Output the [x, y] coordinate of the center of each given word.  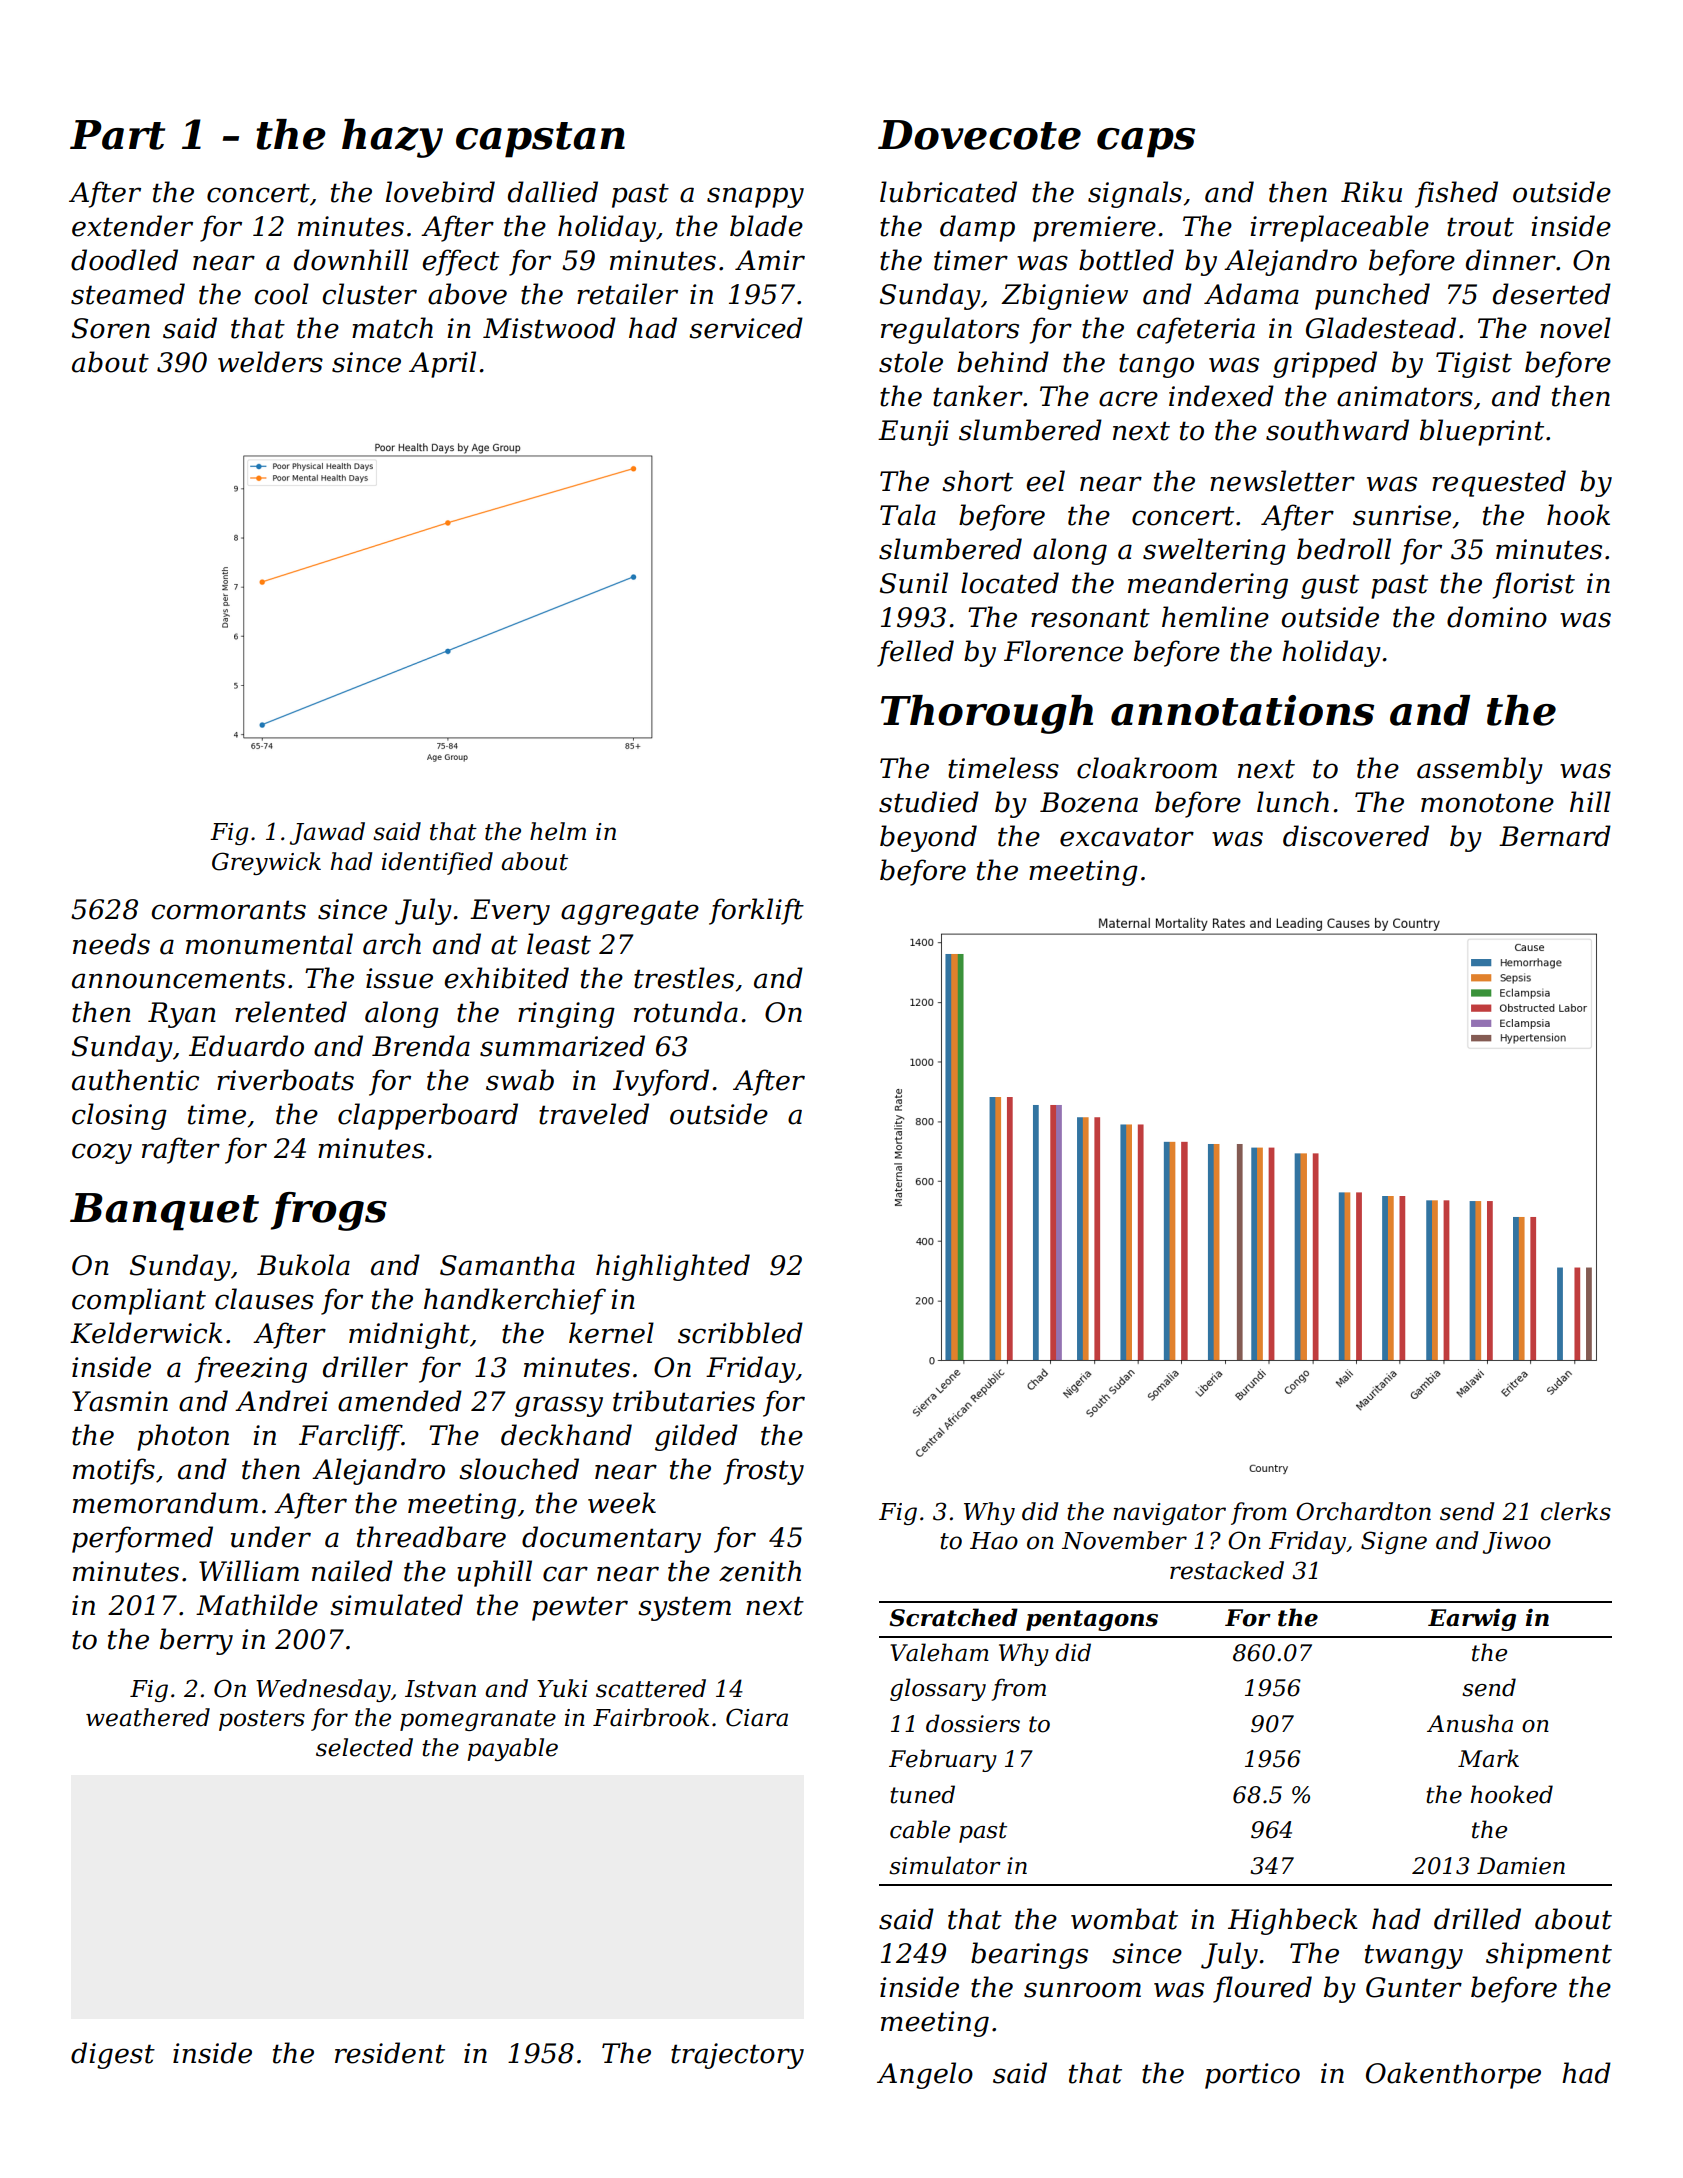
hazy [392, 138]
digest [113, 2055]
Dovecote [979, 135]
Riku [1371, 192]
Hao [994, 1541]
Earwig [1472, 1619]
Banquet [164, 1212]
